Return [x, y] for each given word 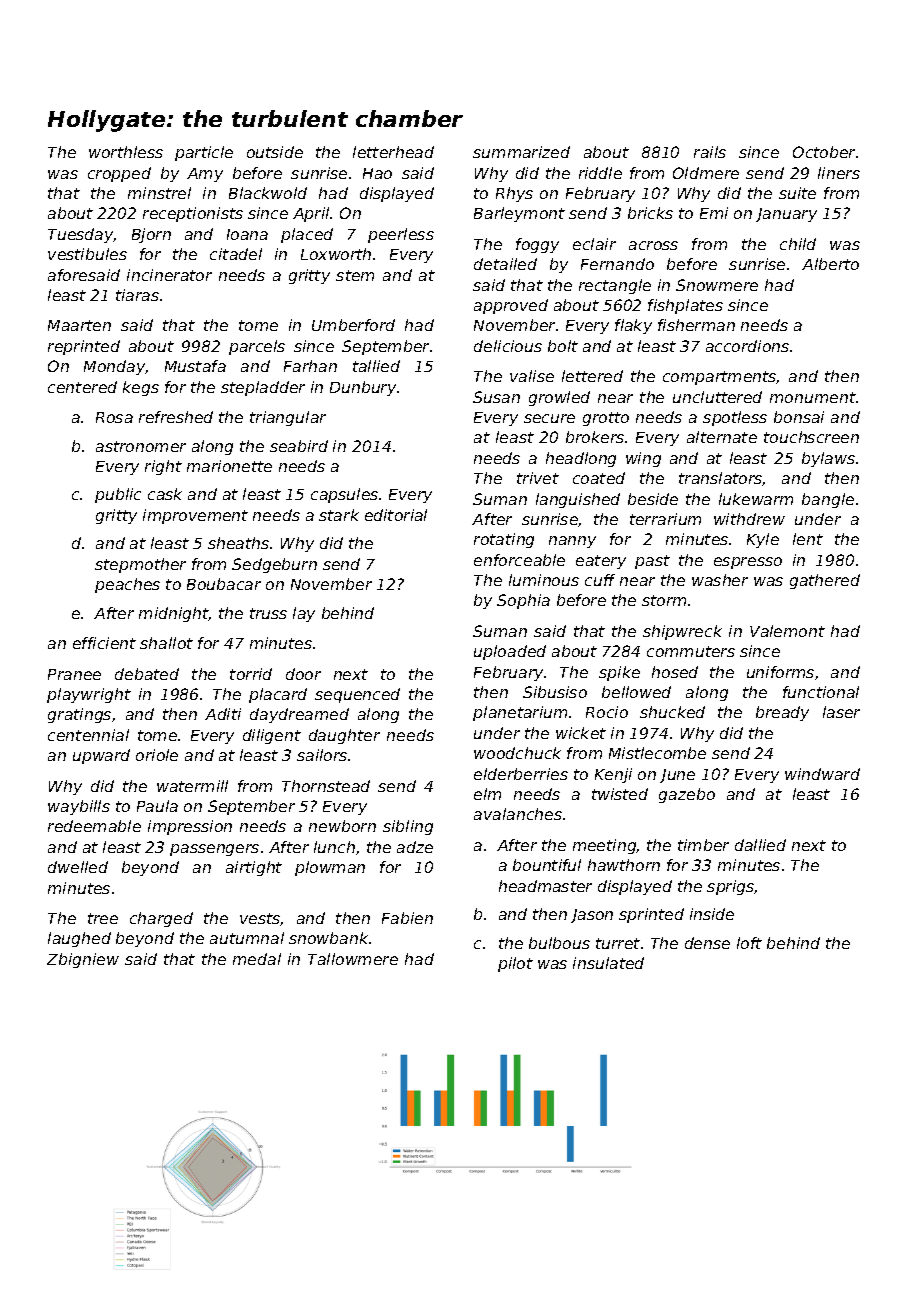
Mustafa [195, 366]
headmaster [545, 886]
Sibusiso [555, 692]
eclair [594, 244]
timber [703, 845]
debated [147, 674]
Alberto [830, 264]
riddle [600, 173]
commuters [691, 651]
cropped [119, 174]
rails [710, 152]
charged [161, 919]
